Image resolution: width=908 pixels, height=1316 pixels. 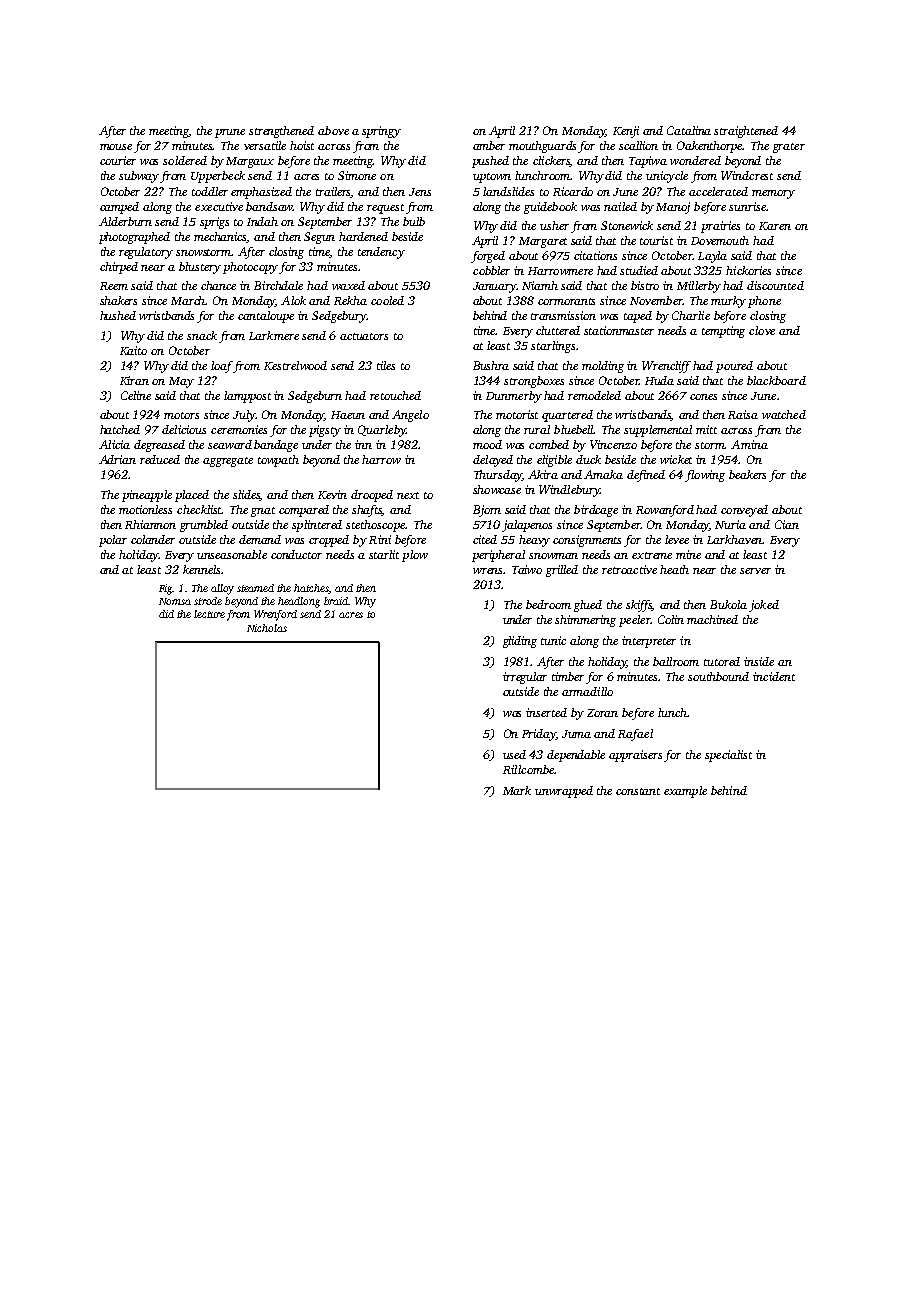 I want to click on shakers, so click(x=118, y=300).
